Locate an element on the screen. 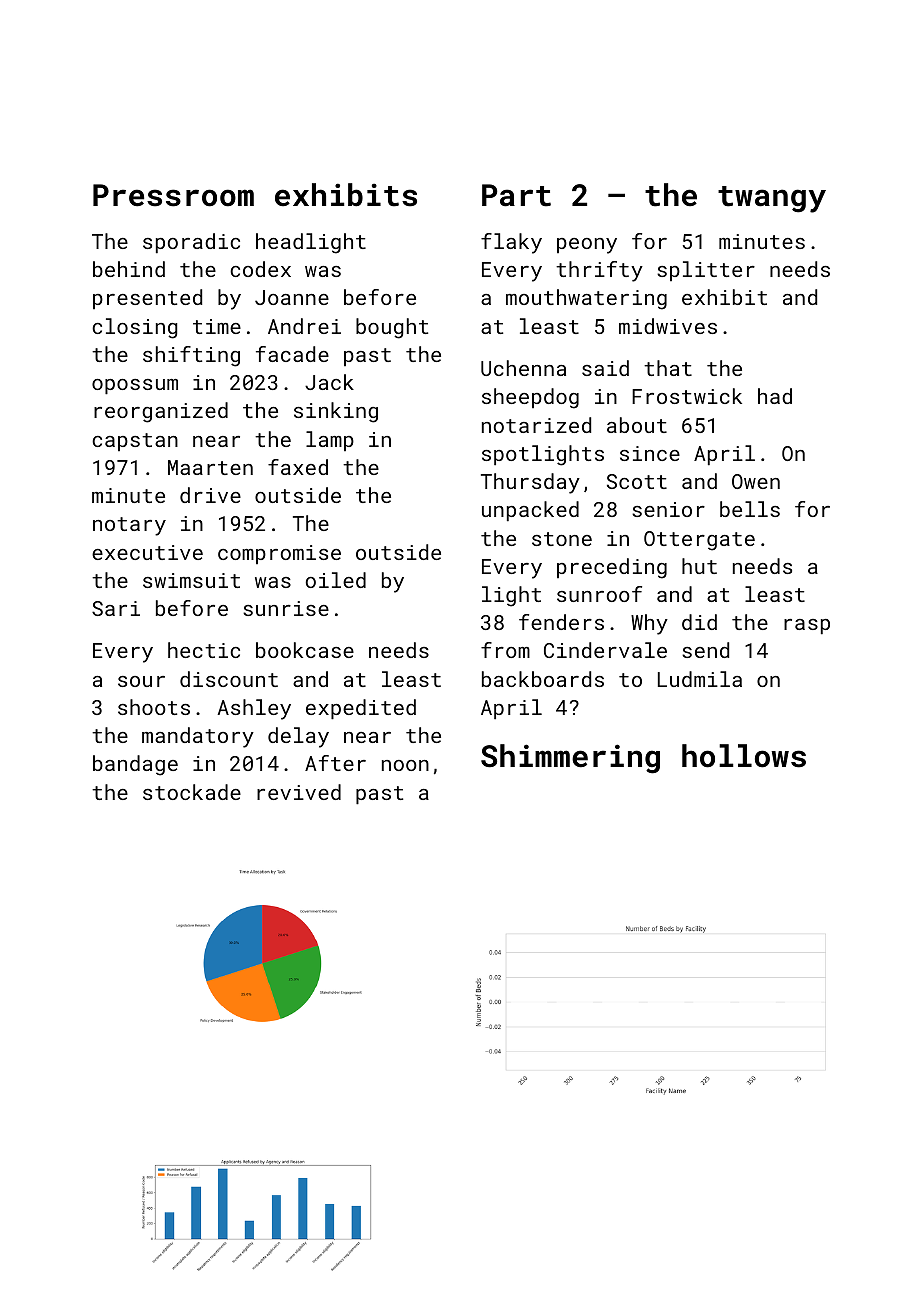 The height and width of the screenshot is (1311, 924). capstan is located at coordinates (135, 442).
